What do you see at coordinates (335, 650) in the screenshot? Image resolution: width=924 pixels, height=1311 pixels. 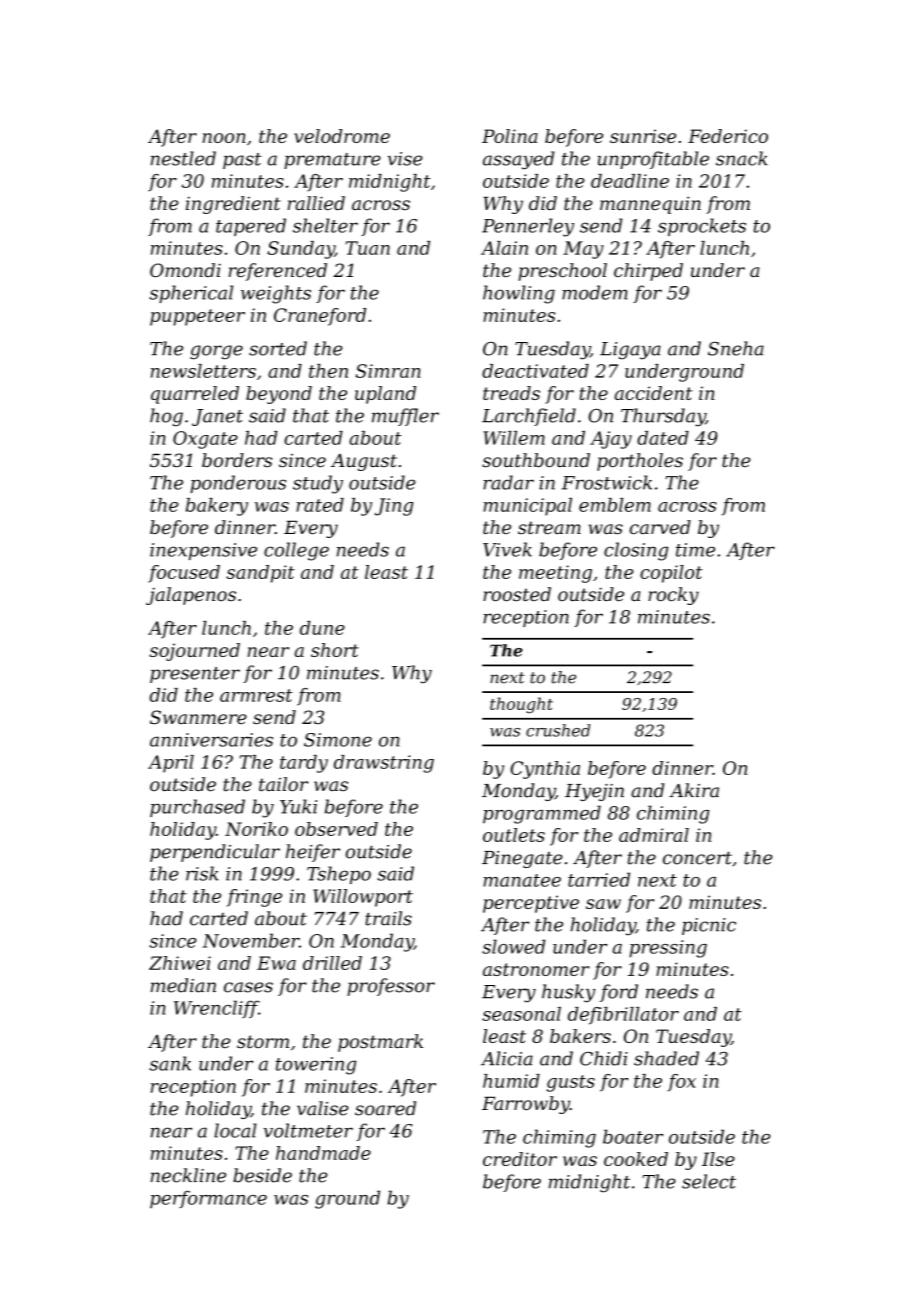 I see `short` at bounding box center [335, 650].
